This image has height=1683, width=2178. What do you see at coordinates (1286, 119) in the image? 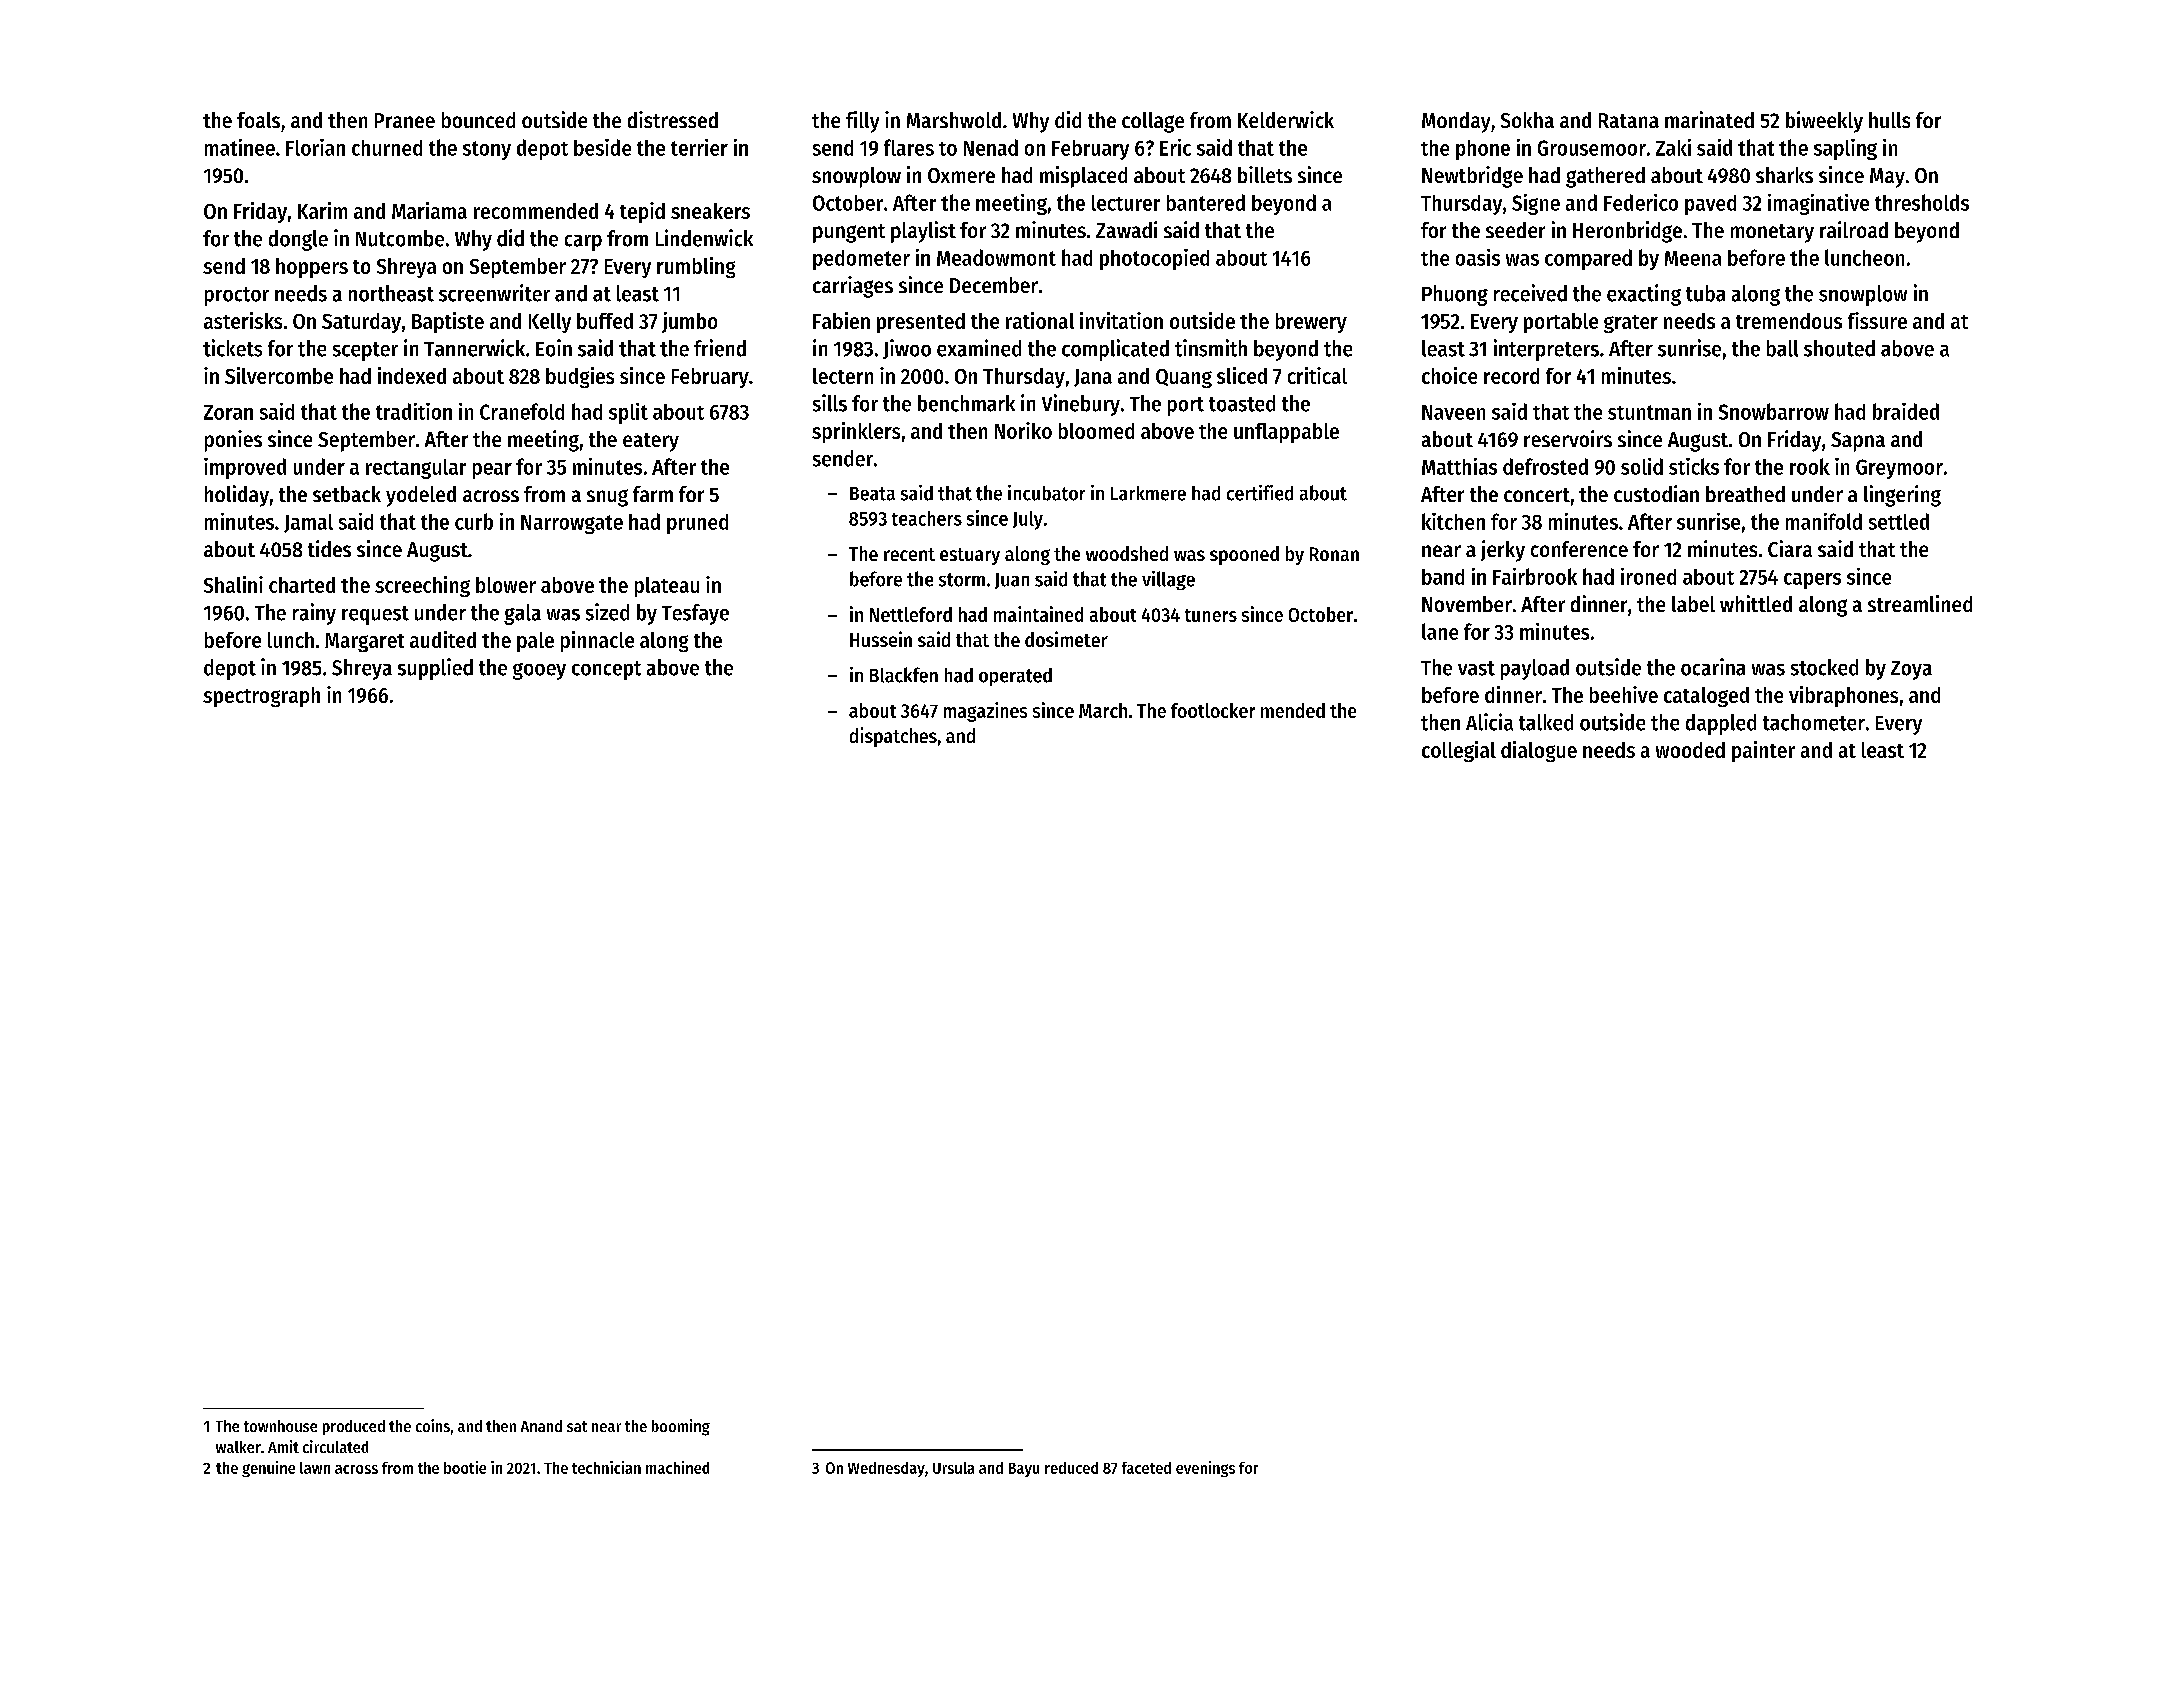
I see `Kelderwick` at bounding box center [1286, 119].
